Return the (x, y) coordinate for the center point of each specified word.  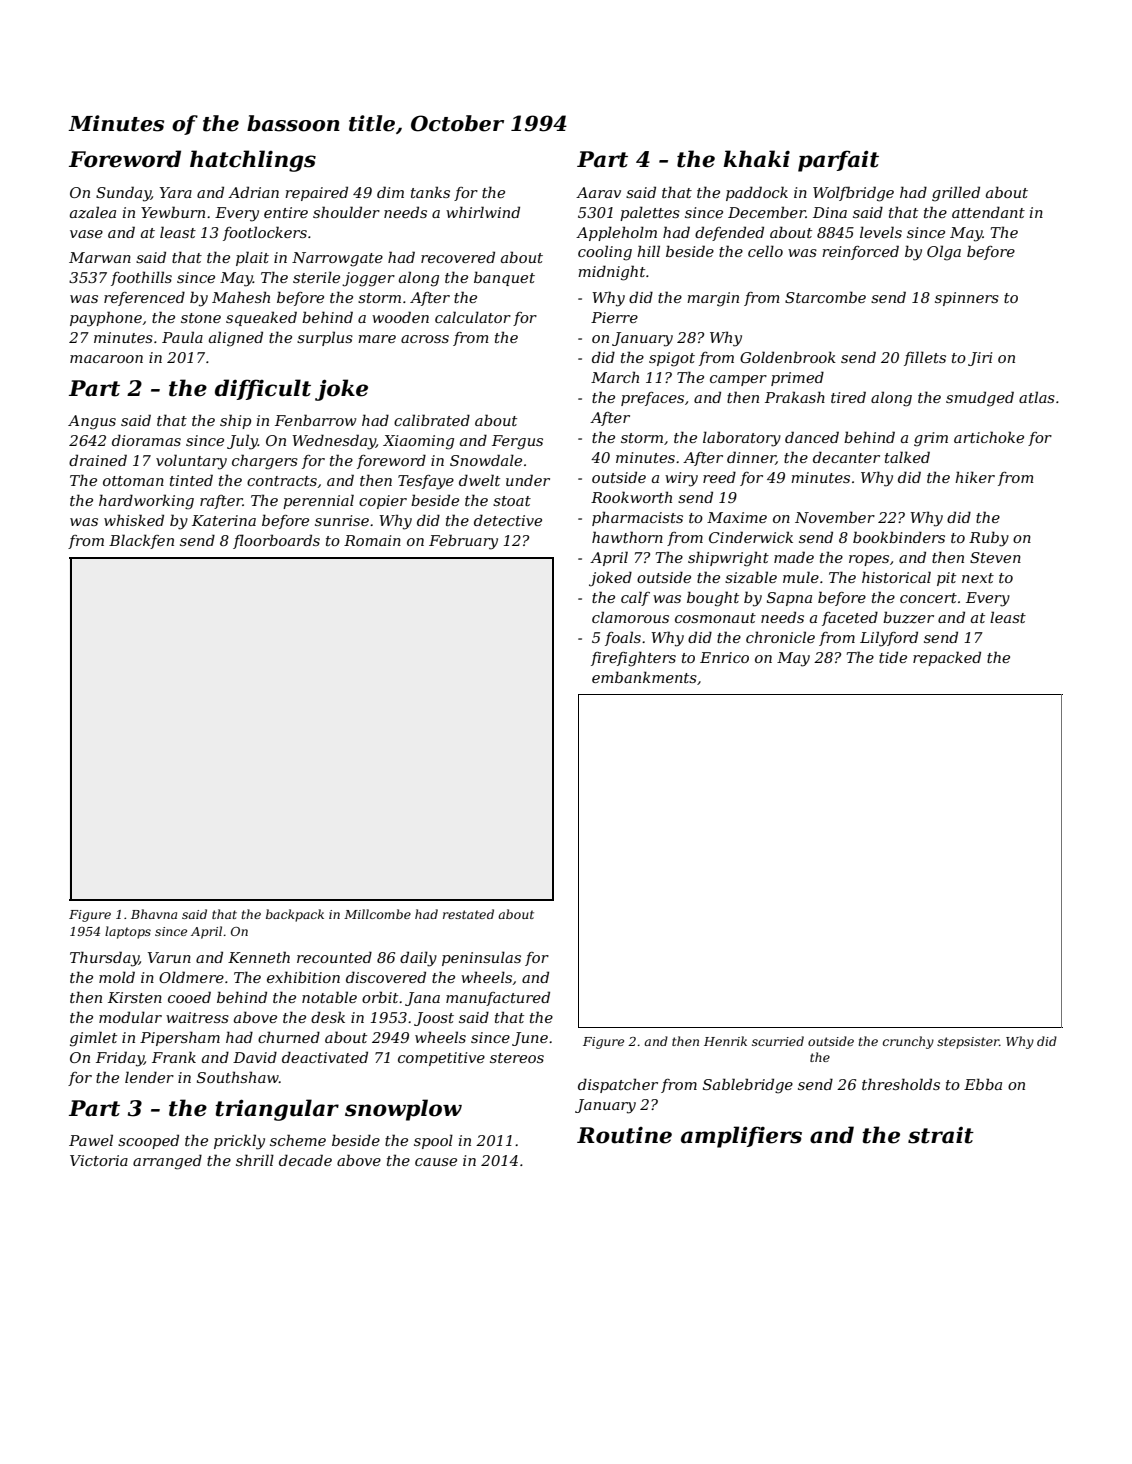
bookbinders (899, 537)
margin (713, 299)
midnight (611, 273)
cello (765, 251)
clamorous (630, 617)
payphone (106, 319)
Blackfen (141, 541)
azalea (93, 212)
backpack (295, 915)
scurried (778, 1041)
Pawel (91, 1140)
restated (468, 914)
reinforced (860, 252)
